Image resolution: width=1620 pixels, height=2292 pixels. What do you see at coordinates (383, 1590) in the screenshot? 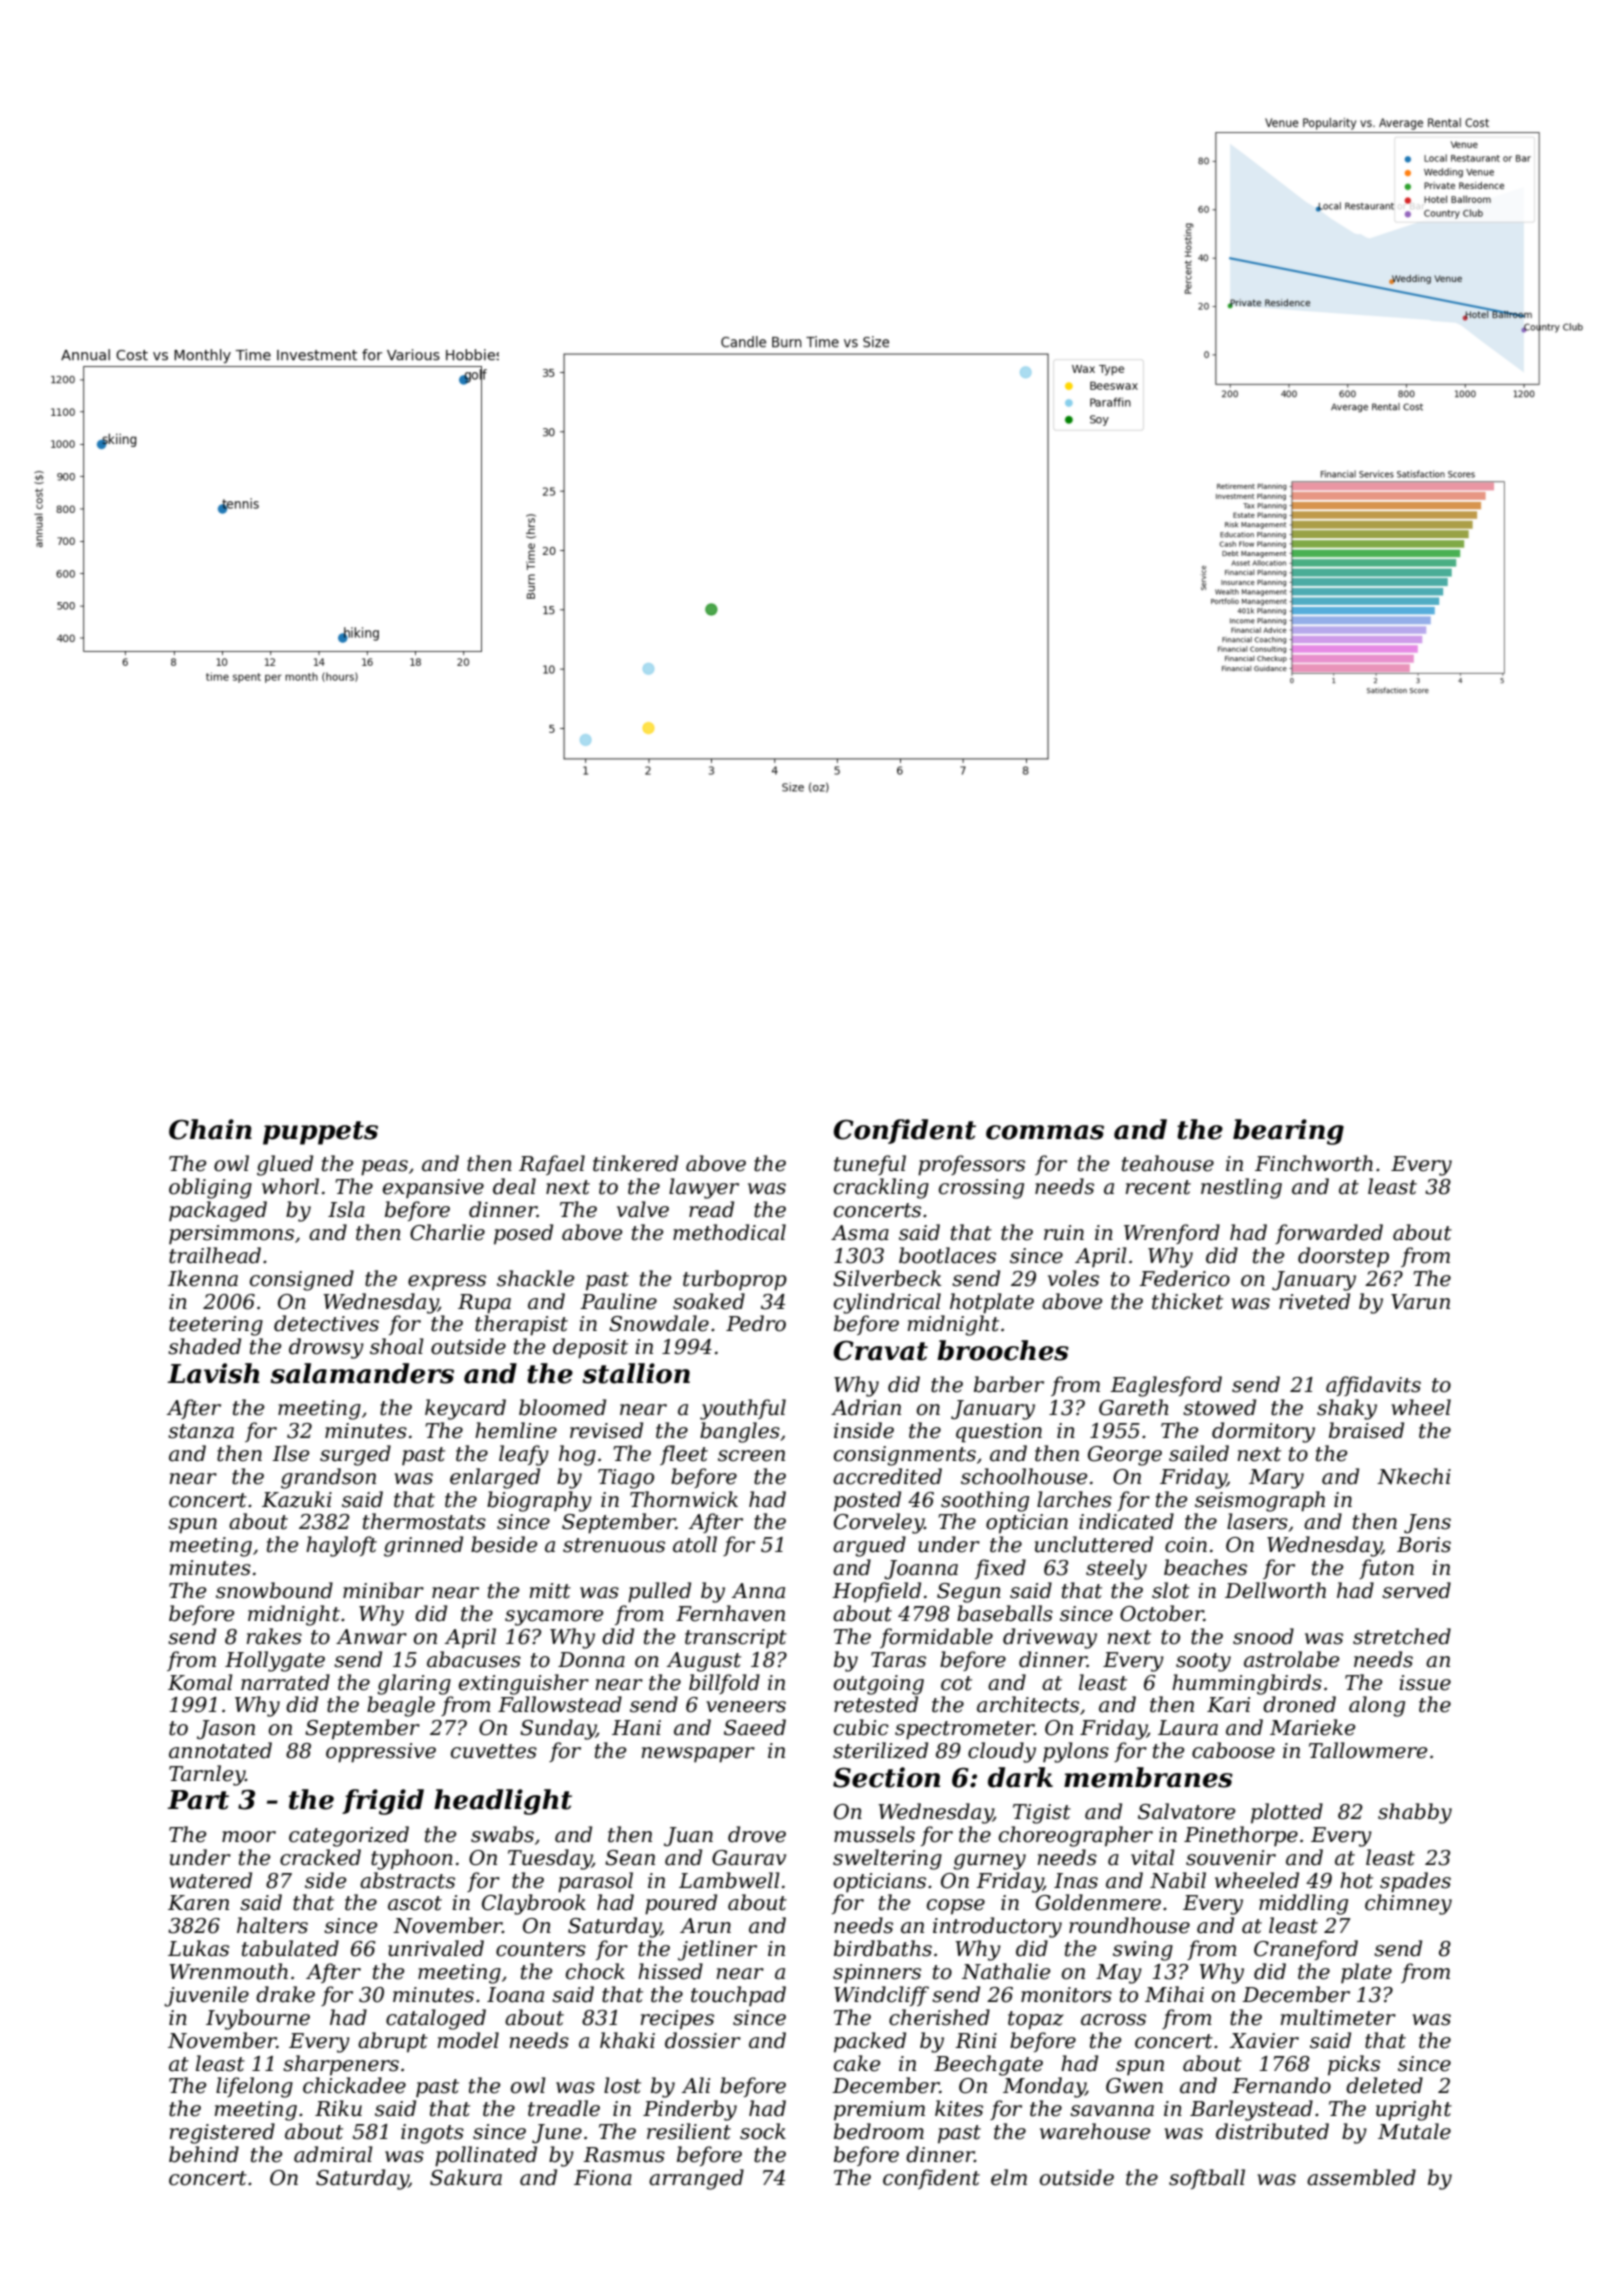
I see `minibar` at bounding box center [383, 1590].
